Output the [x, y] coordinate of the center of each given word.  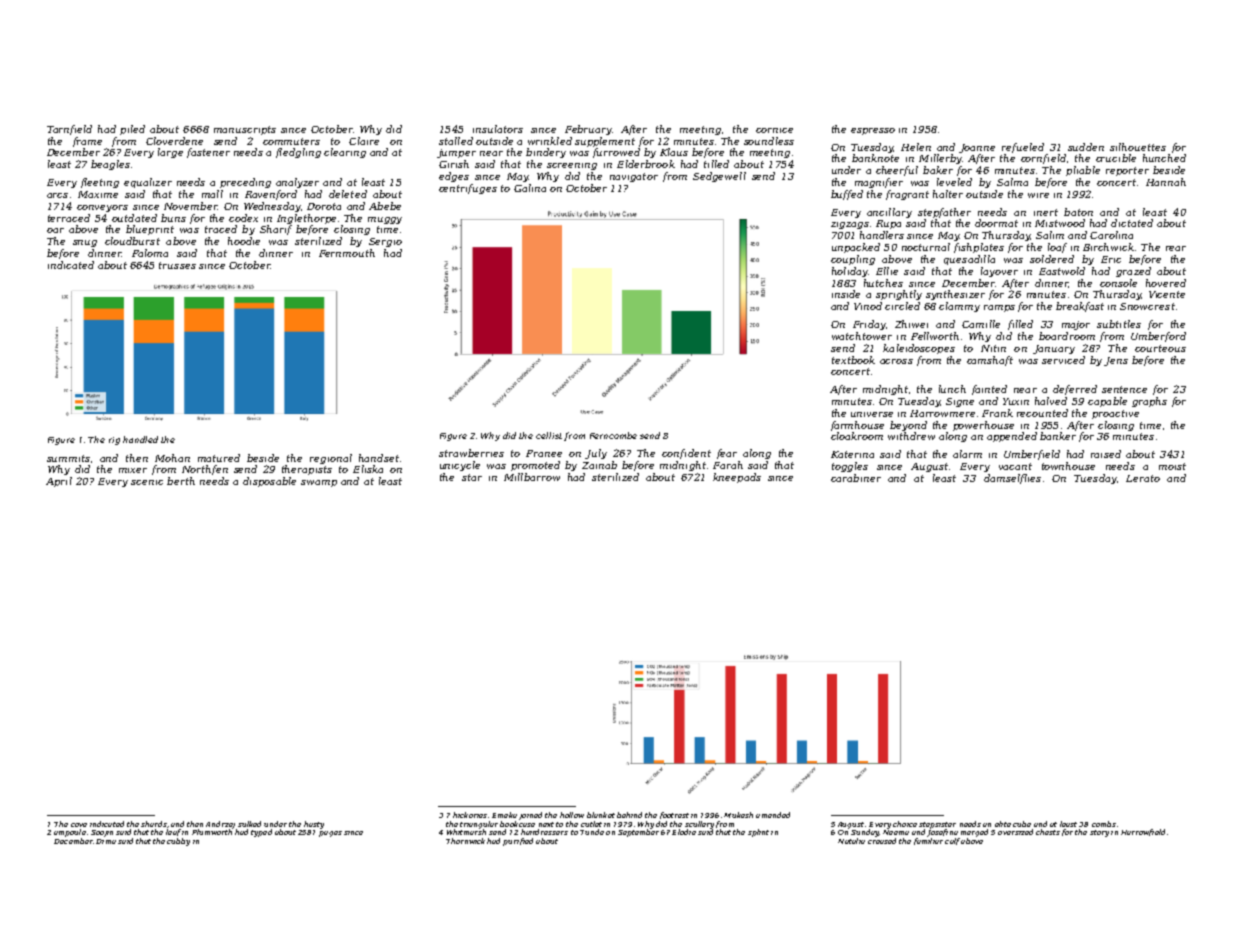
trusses [177, 265]
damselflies [1012, 479]
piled [132, 130]
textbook [853, 360]
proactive [1115, 414]
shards [154, 824]
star [472, 477]
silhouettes [1138, 147]
